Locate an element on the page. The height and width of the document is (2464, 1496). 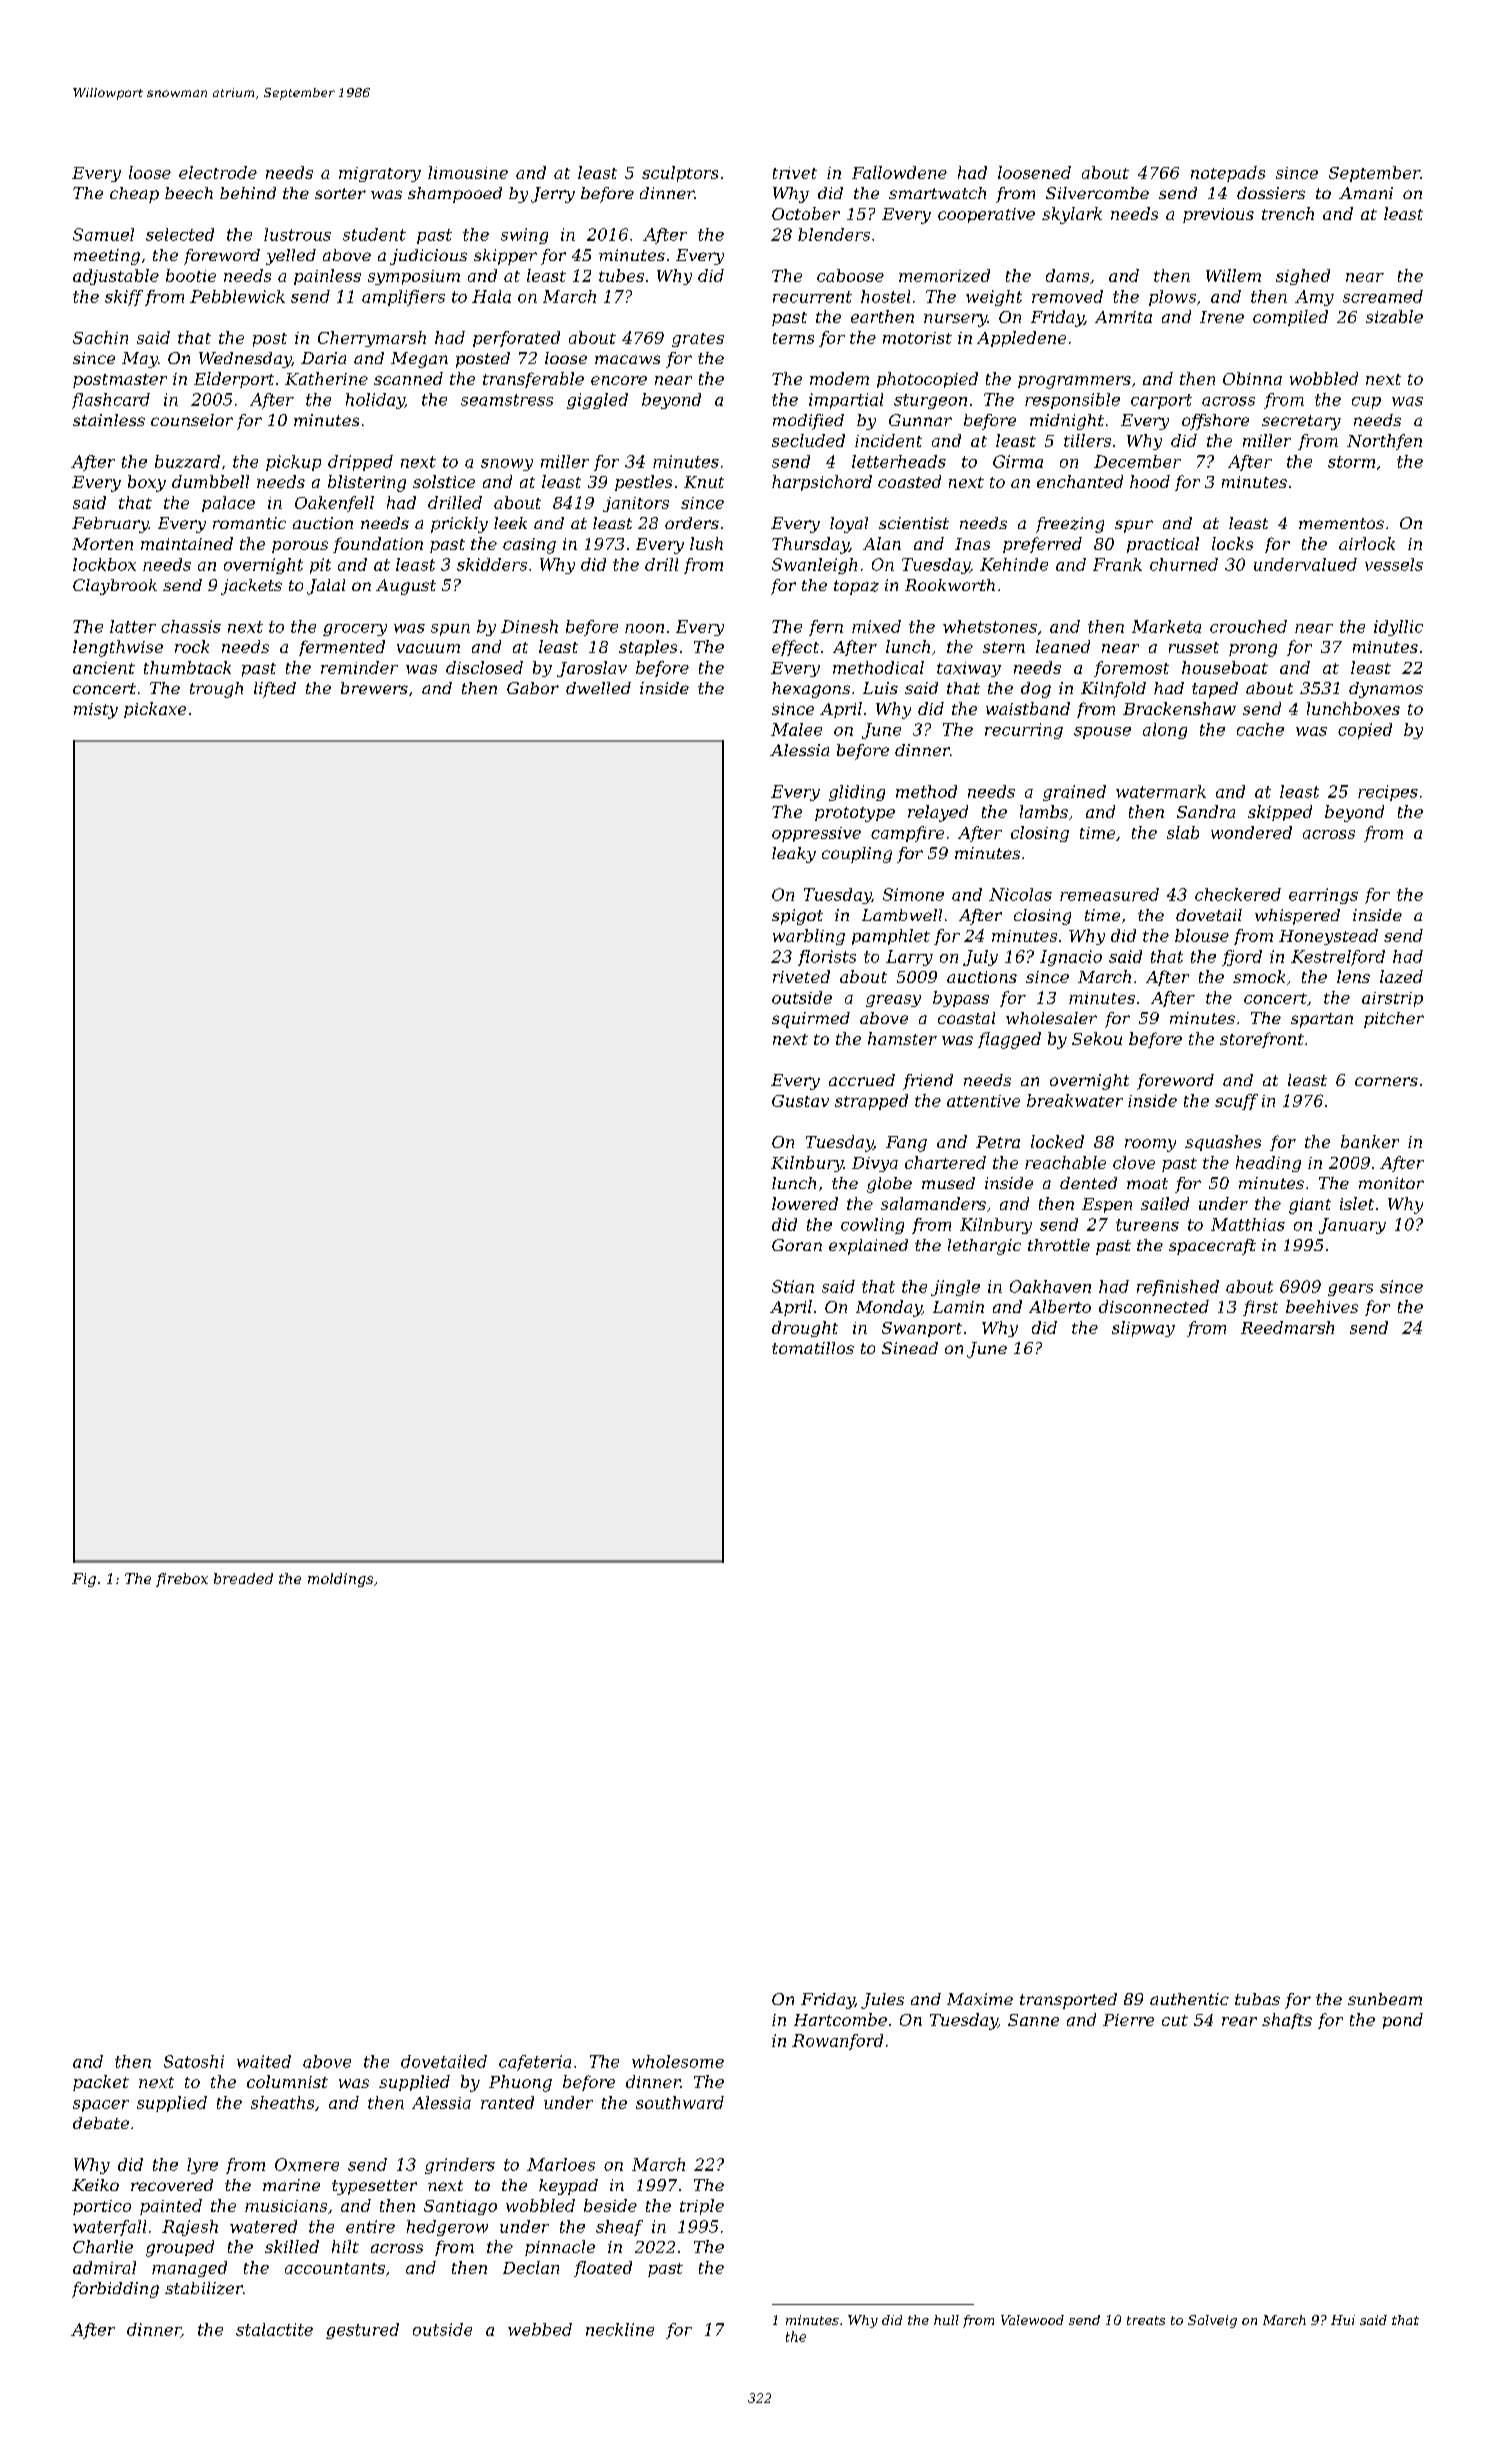
webbed is located at coordinates (540, 2329).
